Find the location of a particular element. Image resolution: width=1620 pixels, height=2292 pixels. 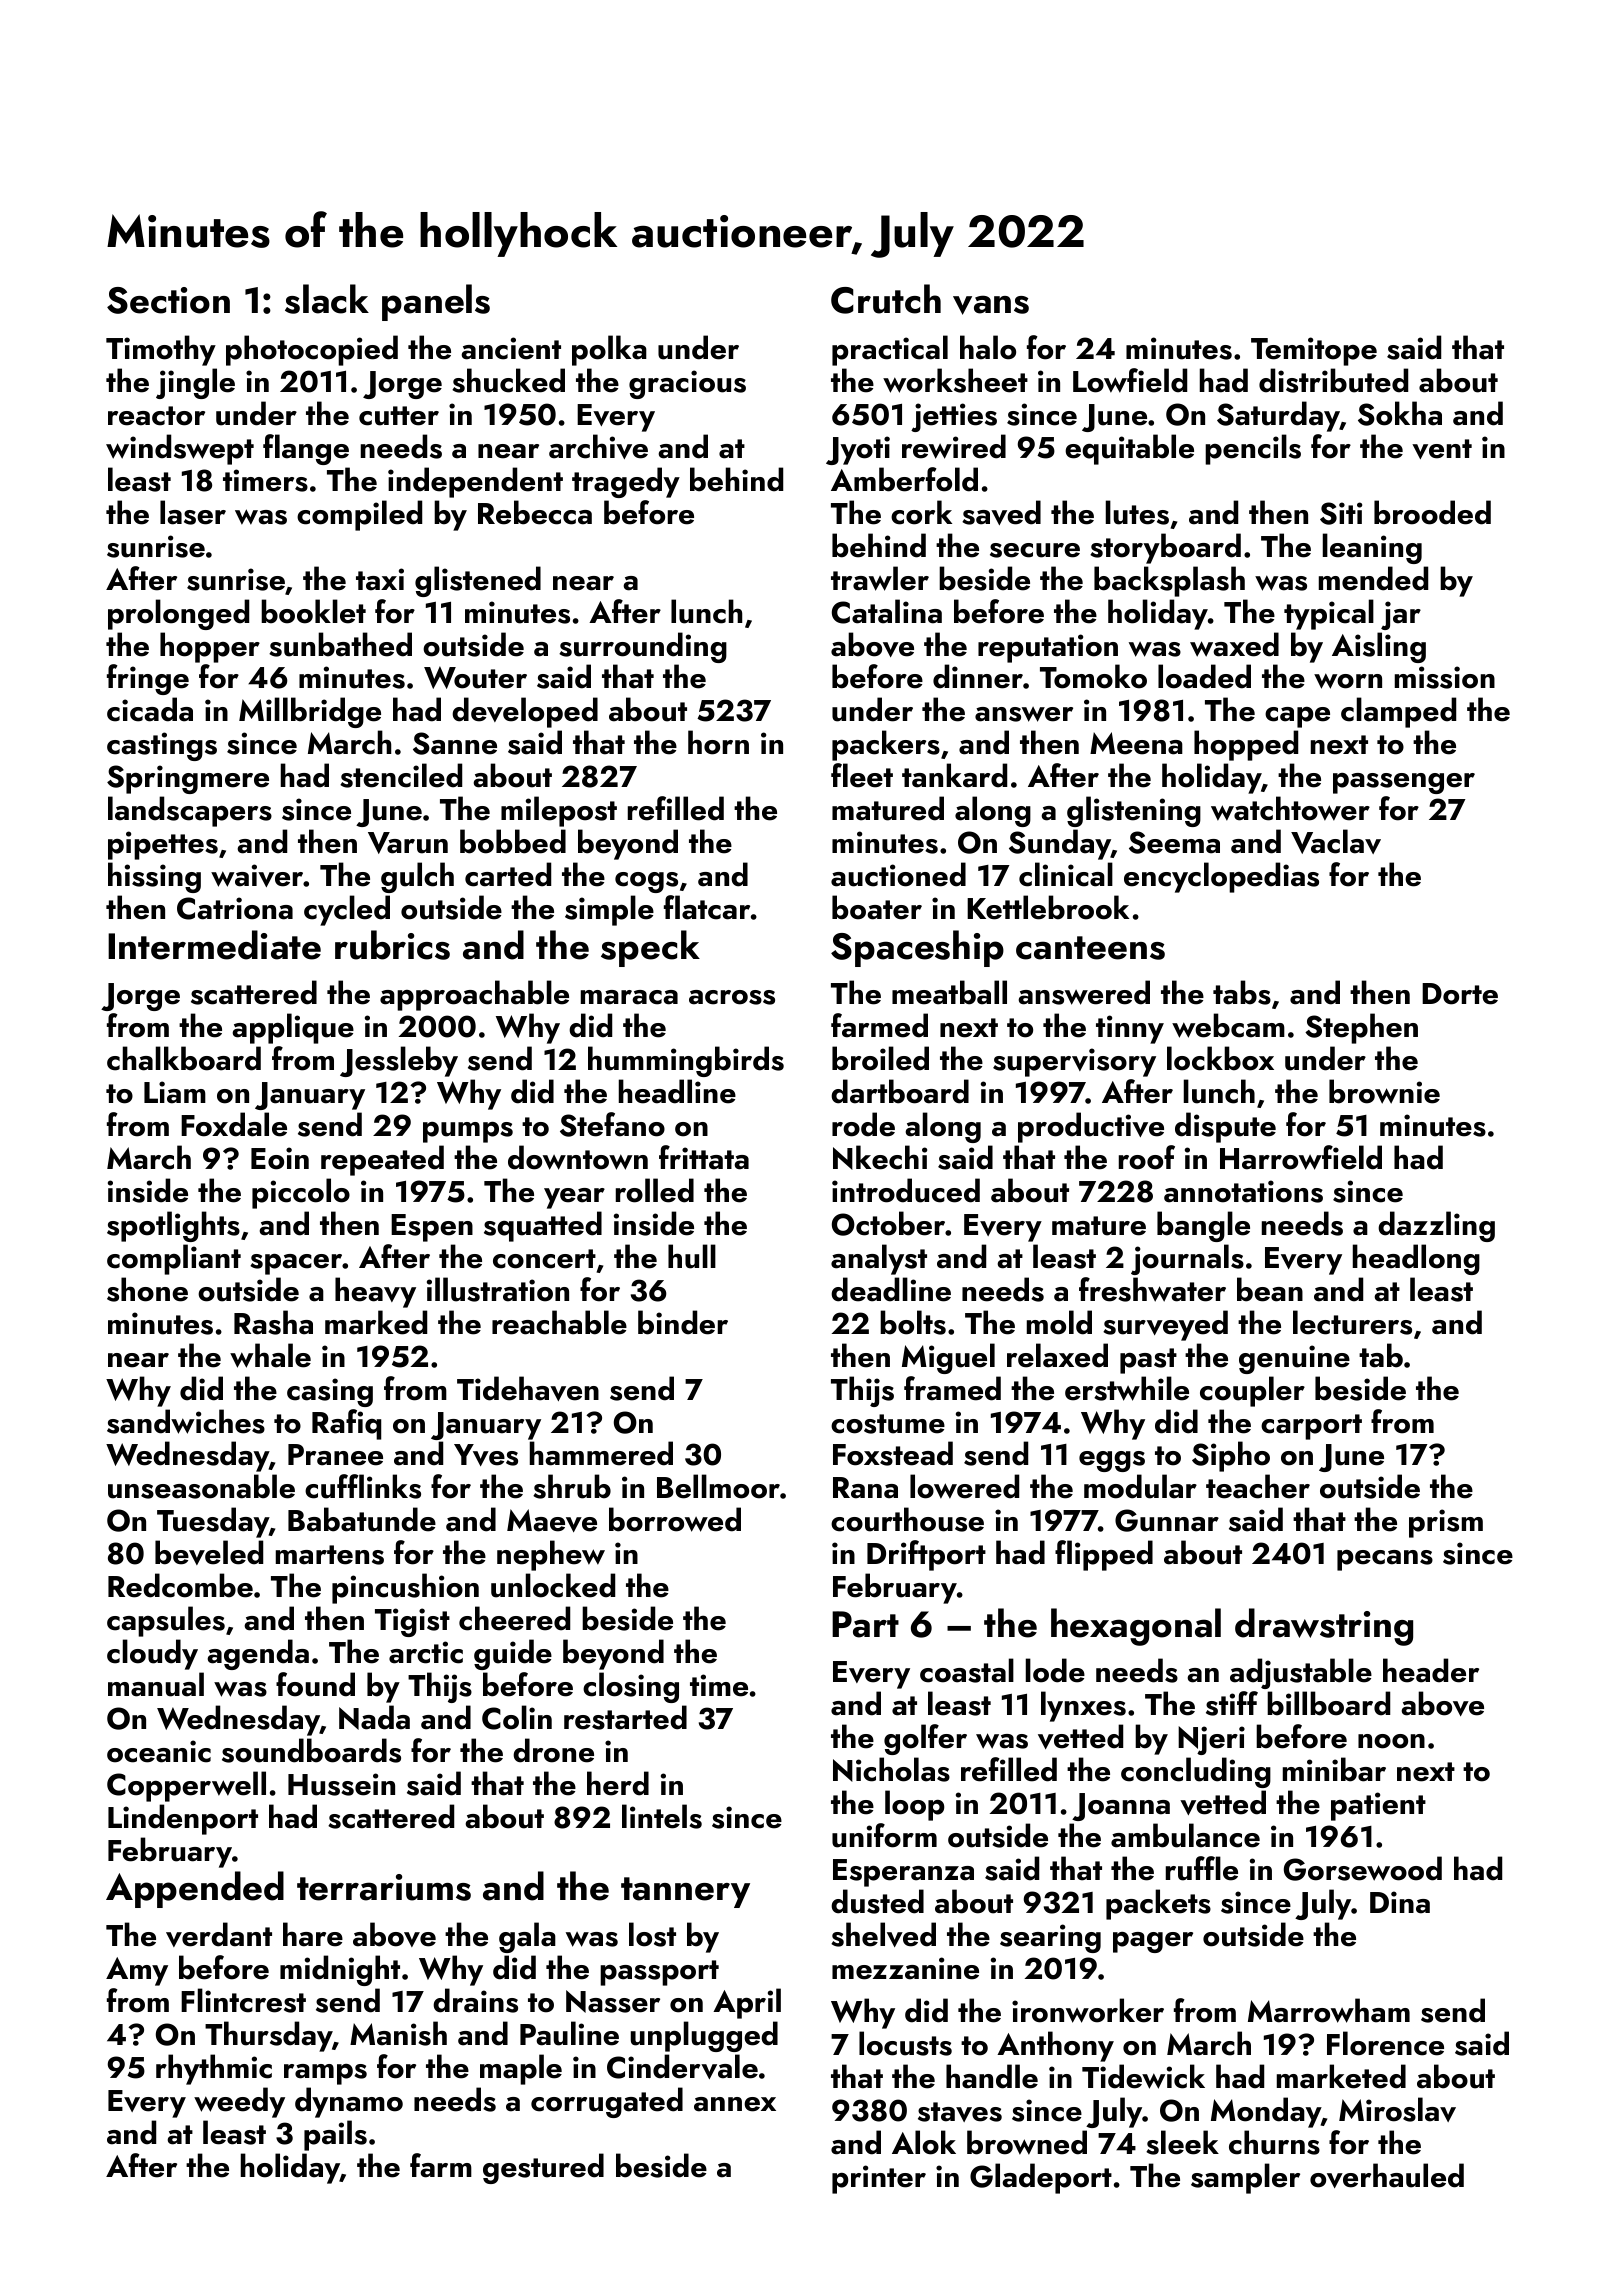

weedy is located at coordinates (239, 2102).
